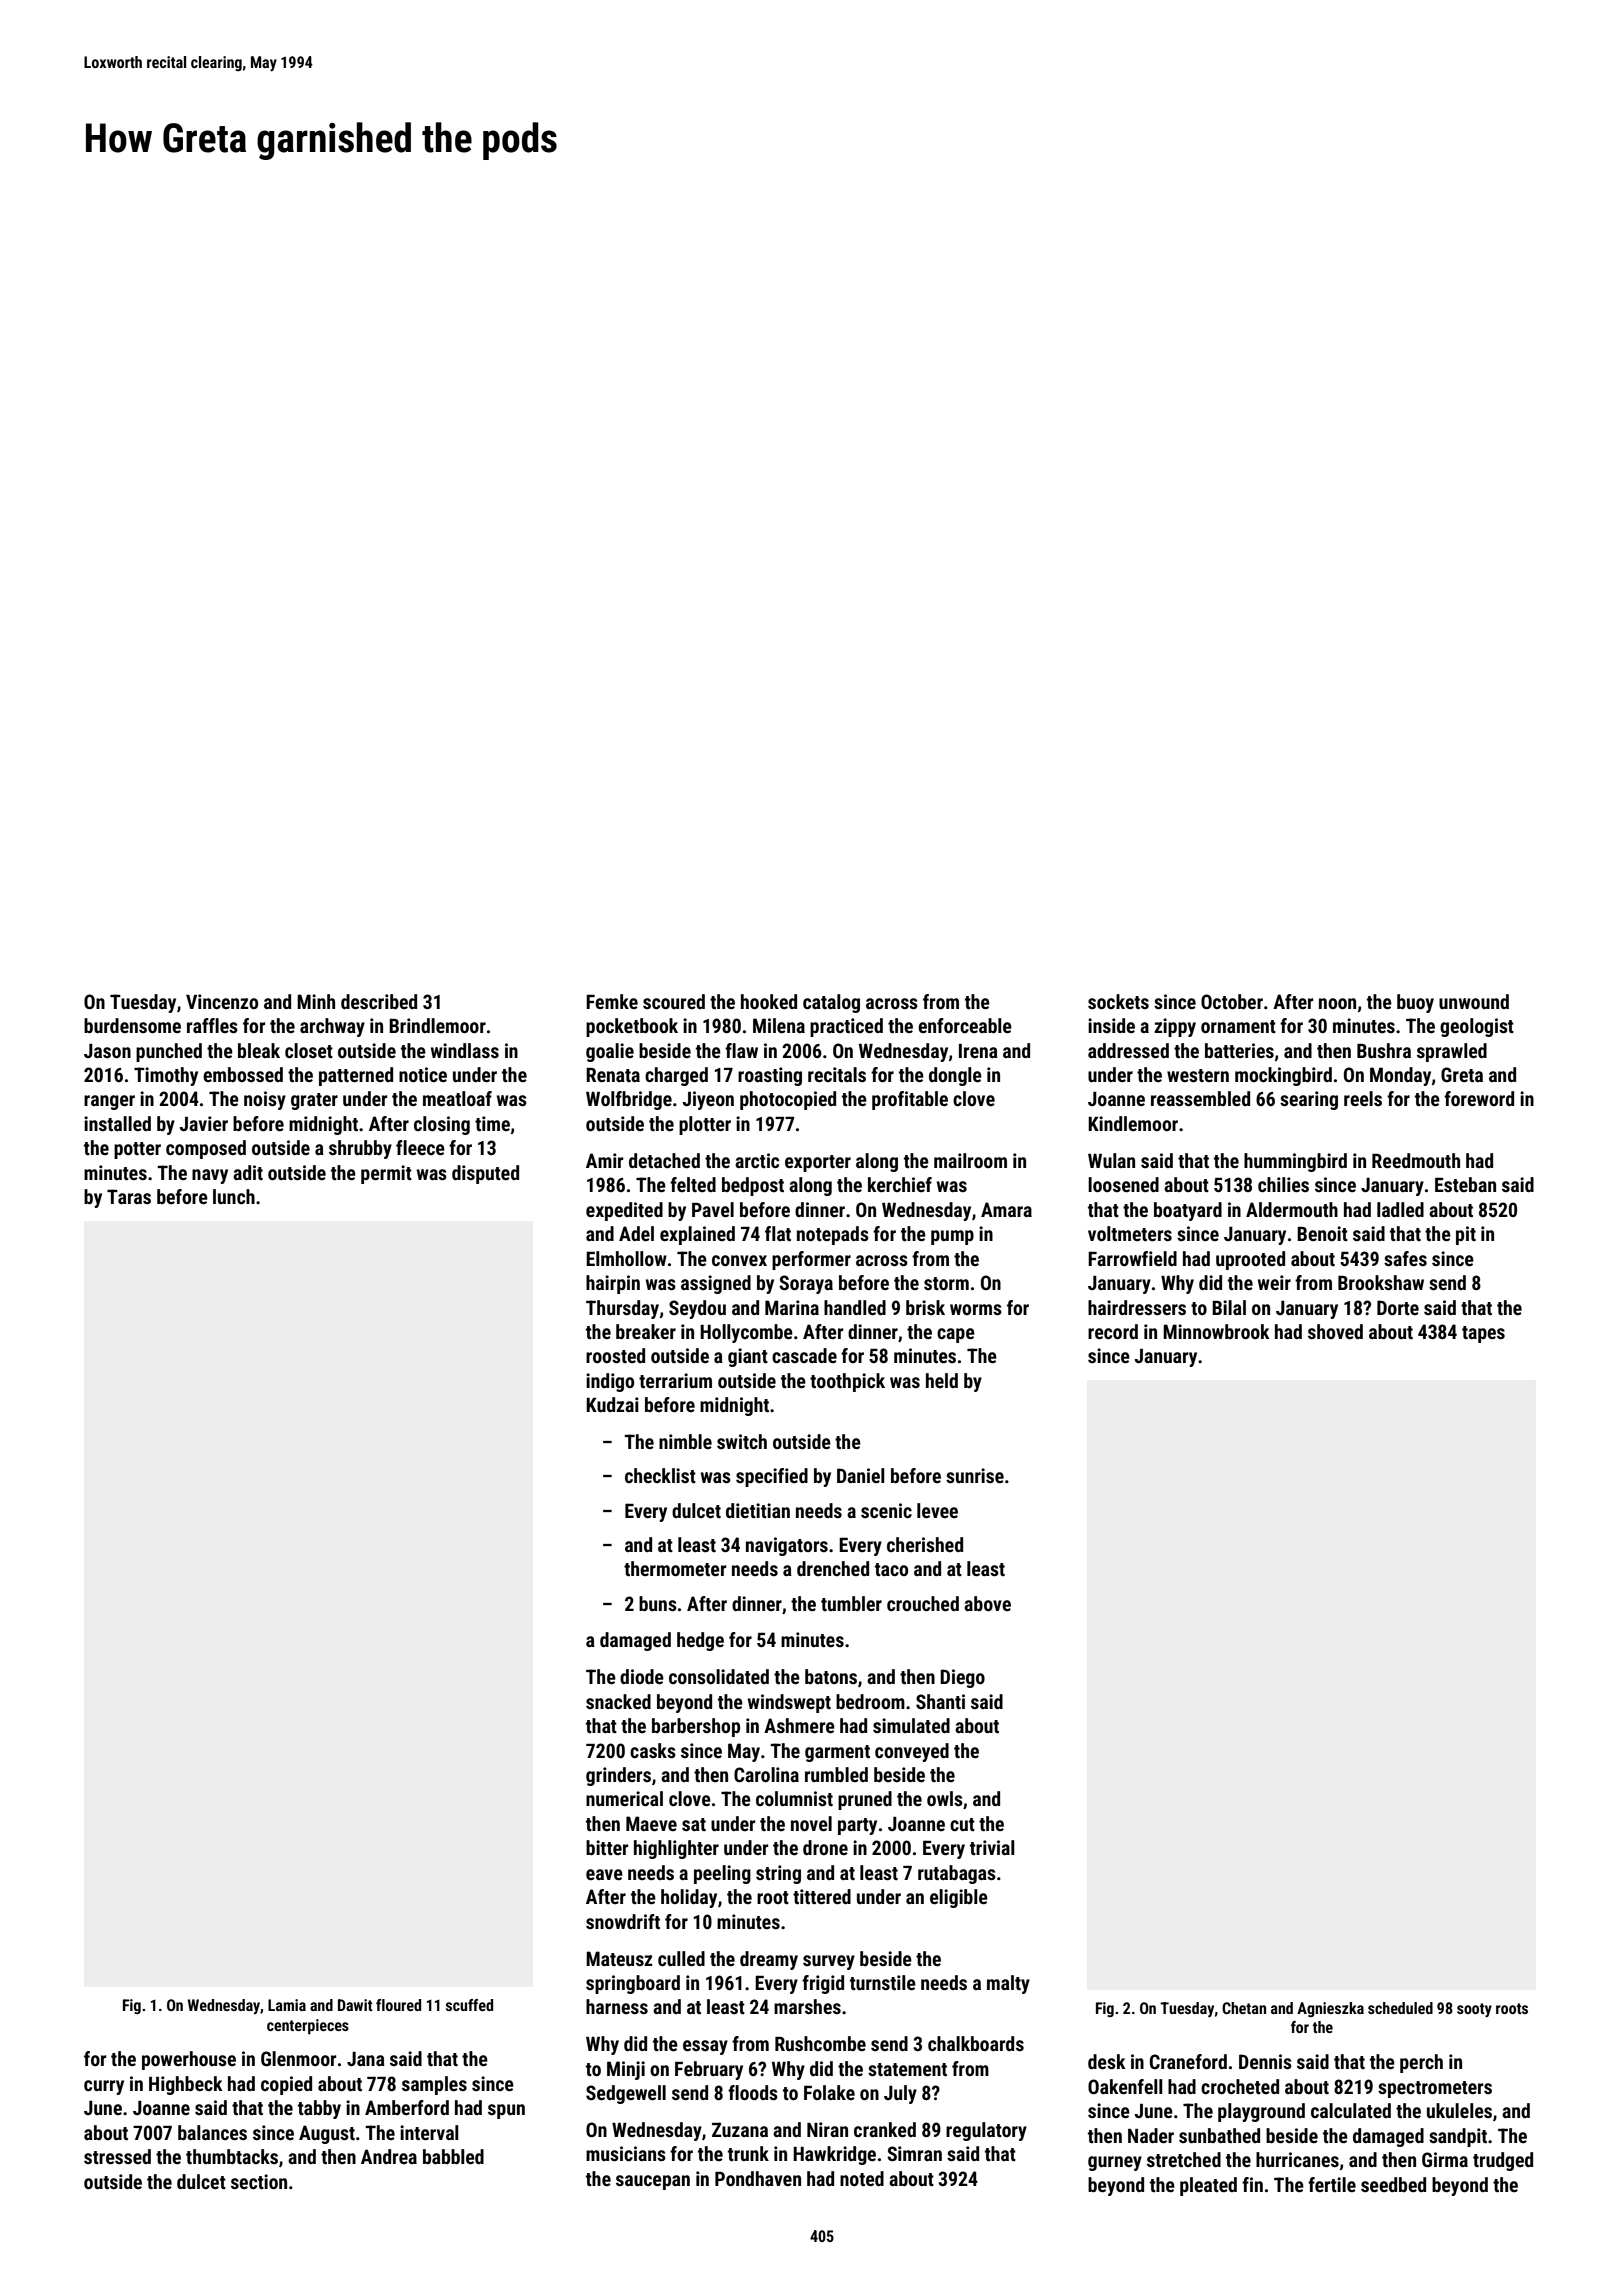  I want to click on Lamia, so click(287, 2005).
